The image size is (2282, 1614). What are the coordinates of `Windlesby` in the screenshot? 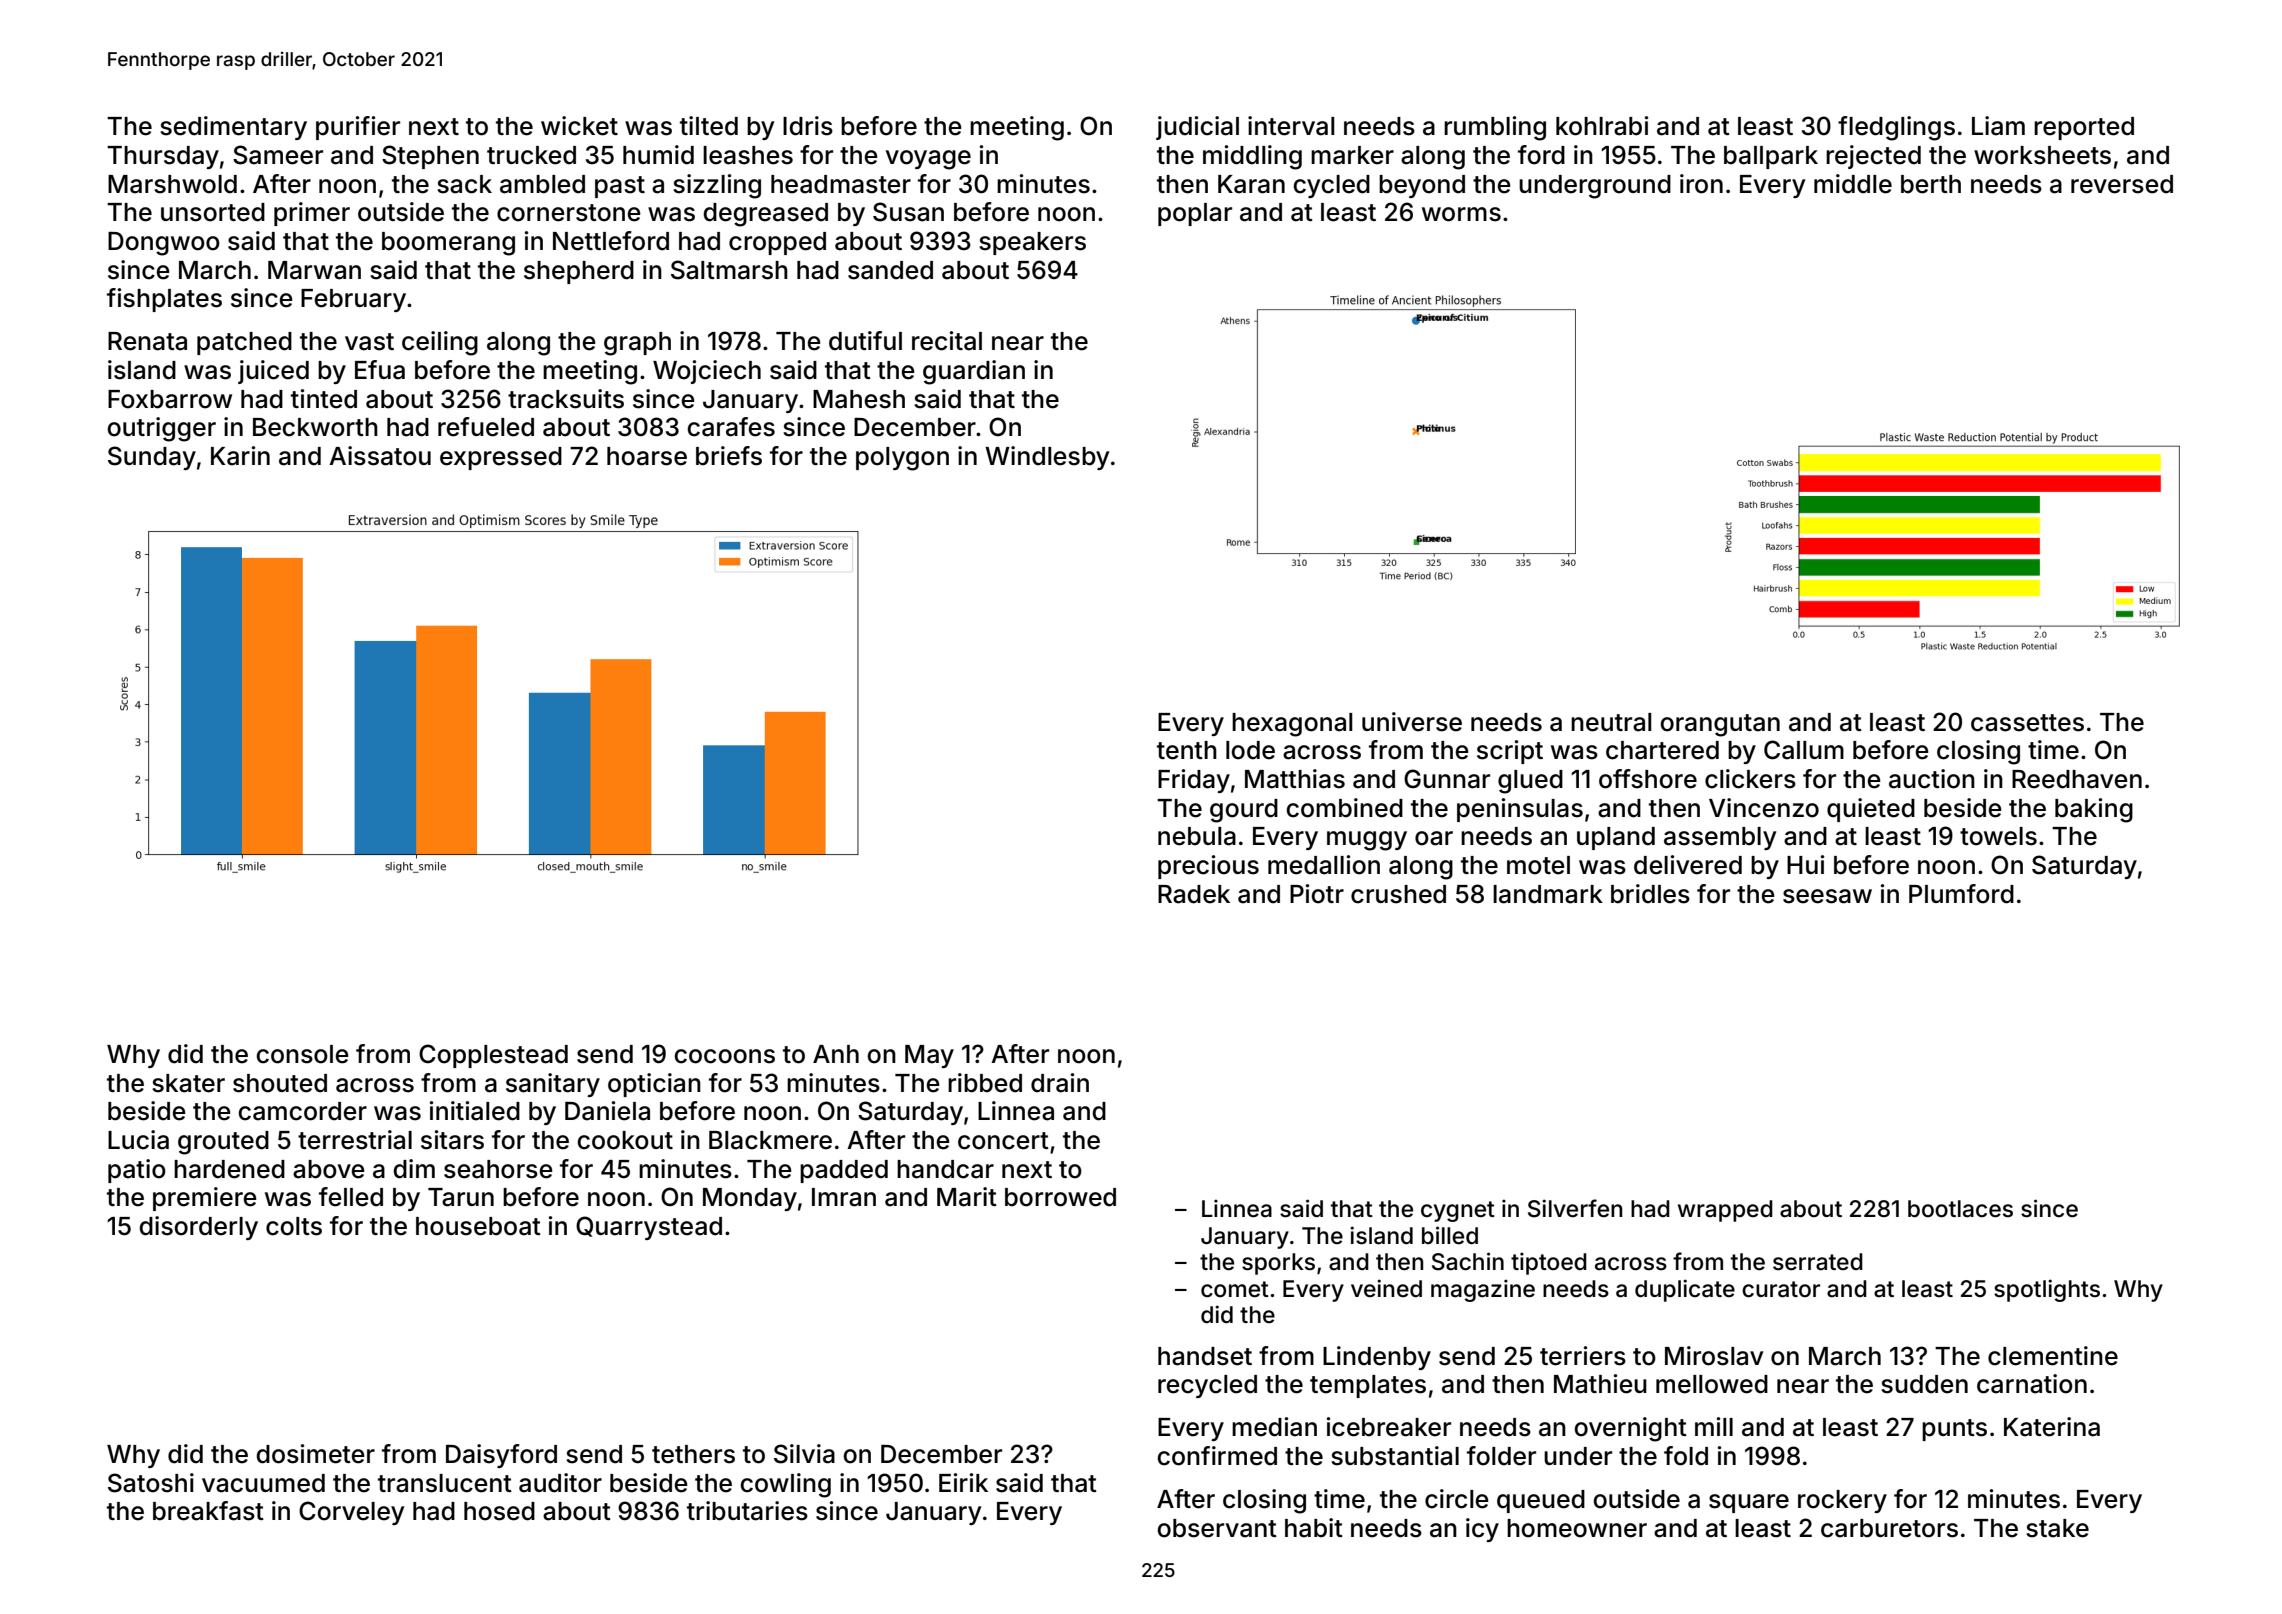 It's located at (1047, 458).
